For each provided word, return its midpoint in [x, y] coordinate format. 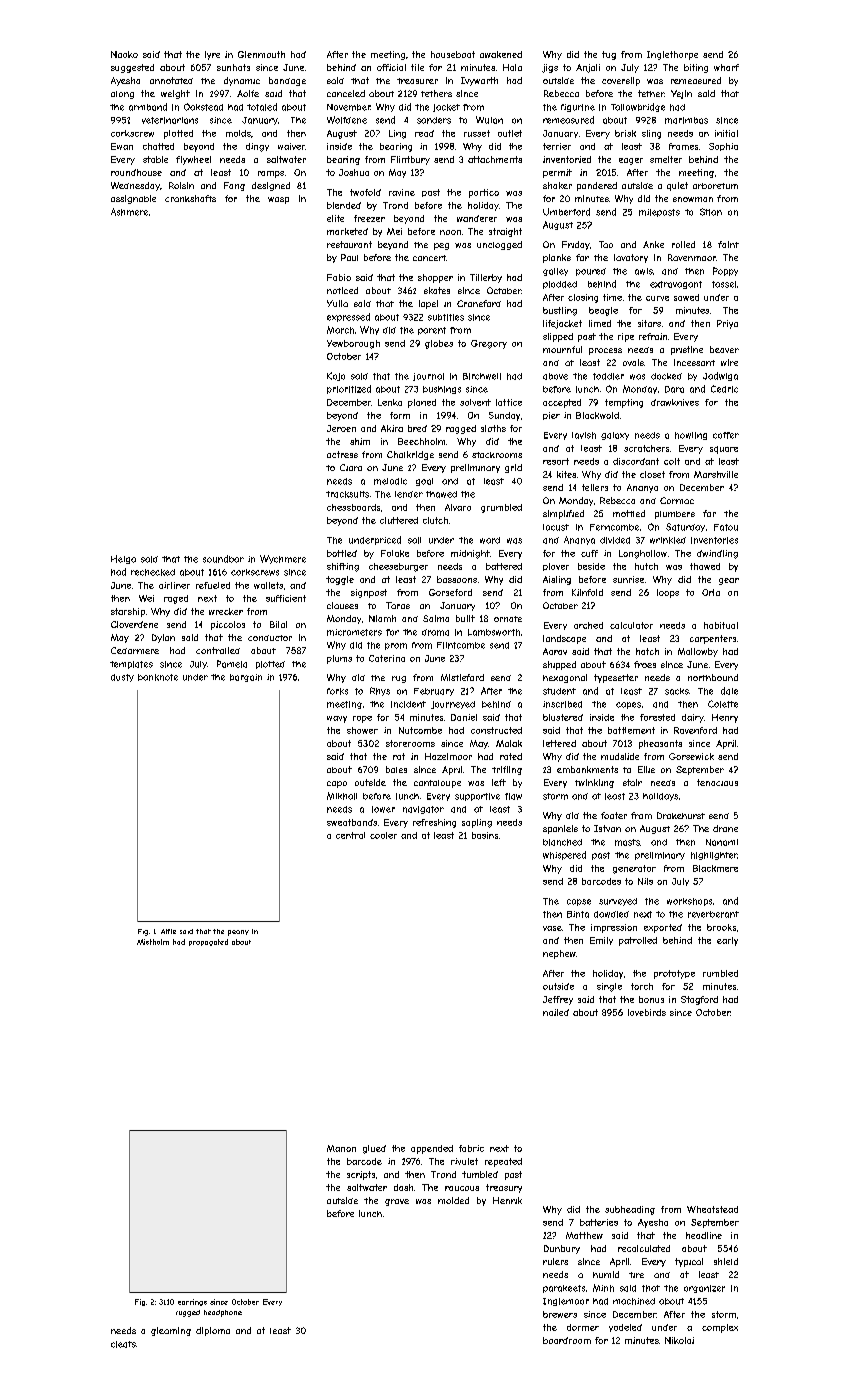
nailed [556, 1012]
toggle [340, 580]
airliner [174, 585]
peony [238, 933]
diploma [213, 1331]
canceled [346, 93]
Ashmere [129, 212]
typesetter [616, 678]
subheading [630, 1210]
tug [609, 55]
